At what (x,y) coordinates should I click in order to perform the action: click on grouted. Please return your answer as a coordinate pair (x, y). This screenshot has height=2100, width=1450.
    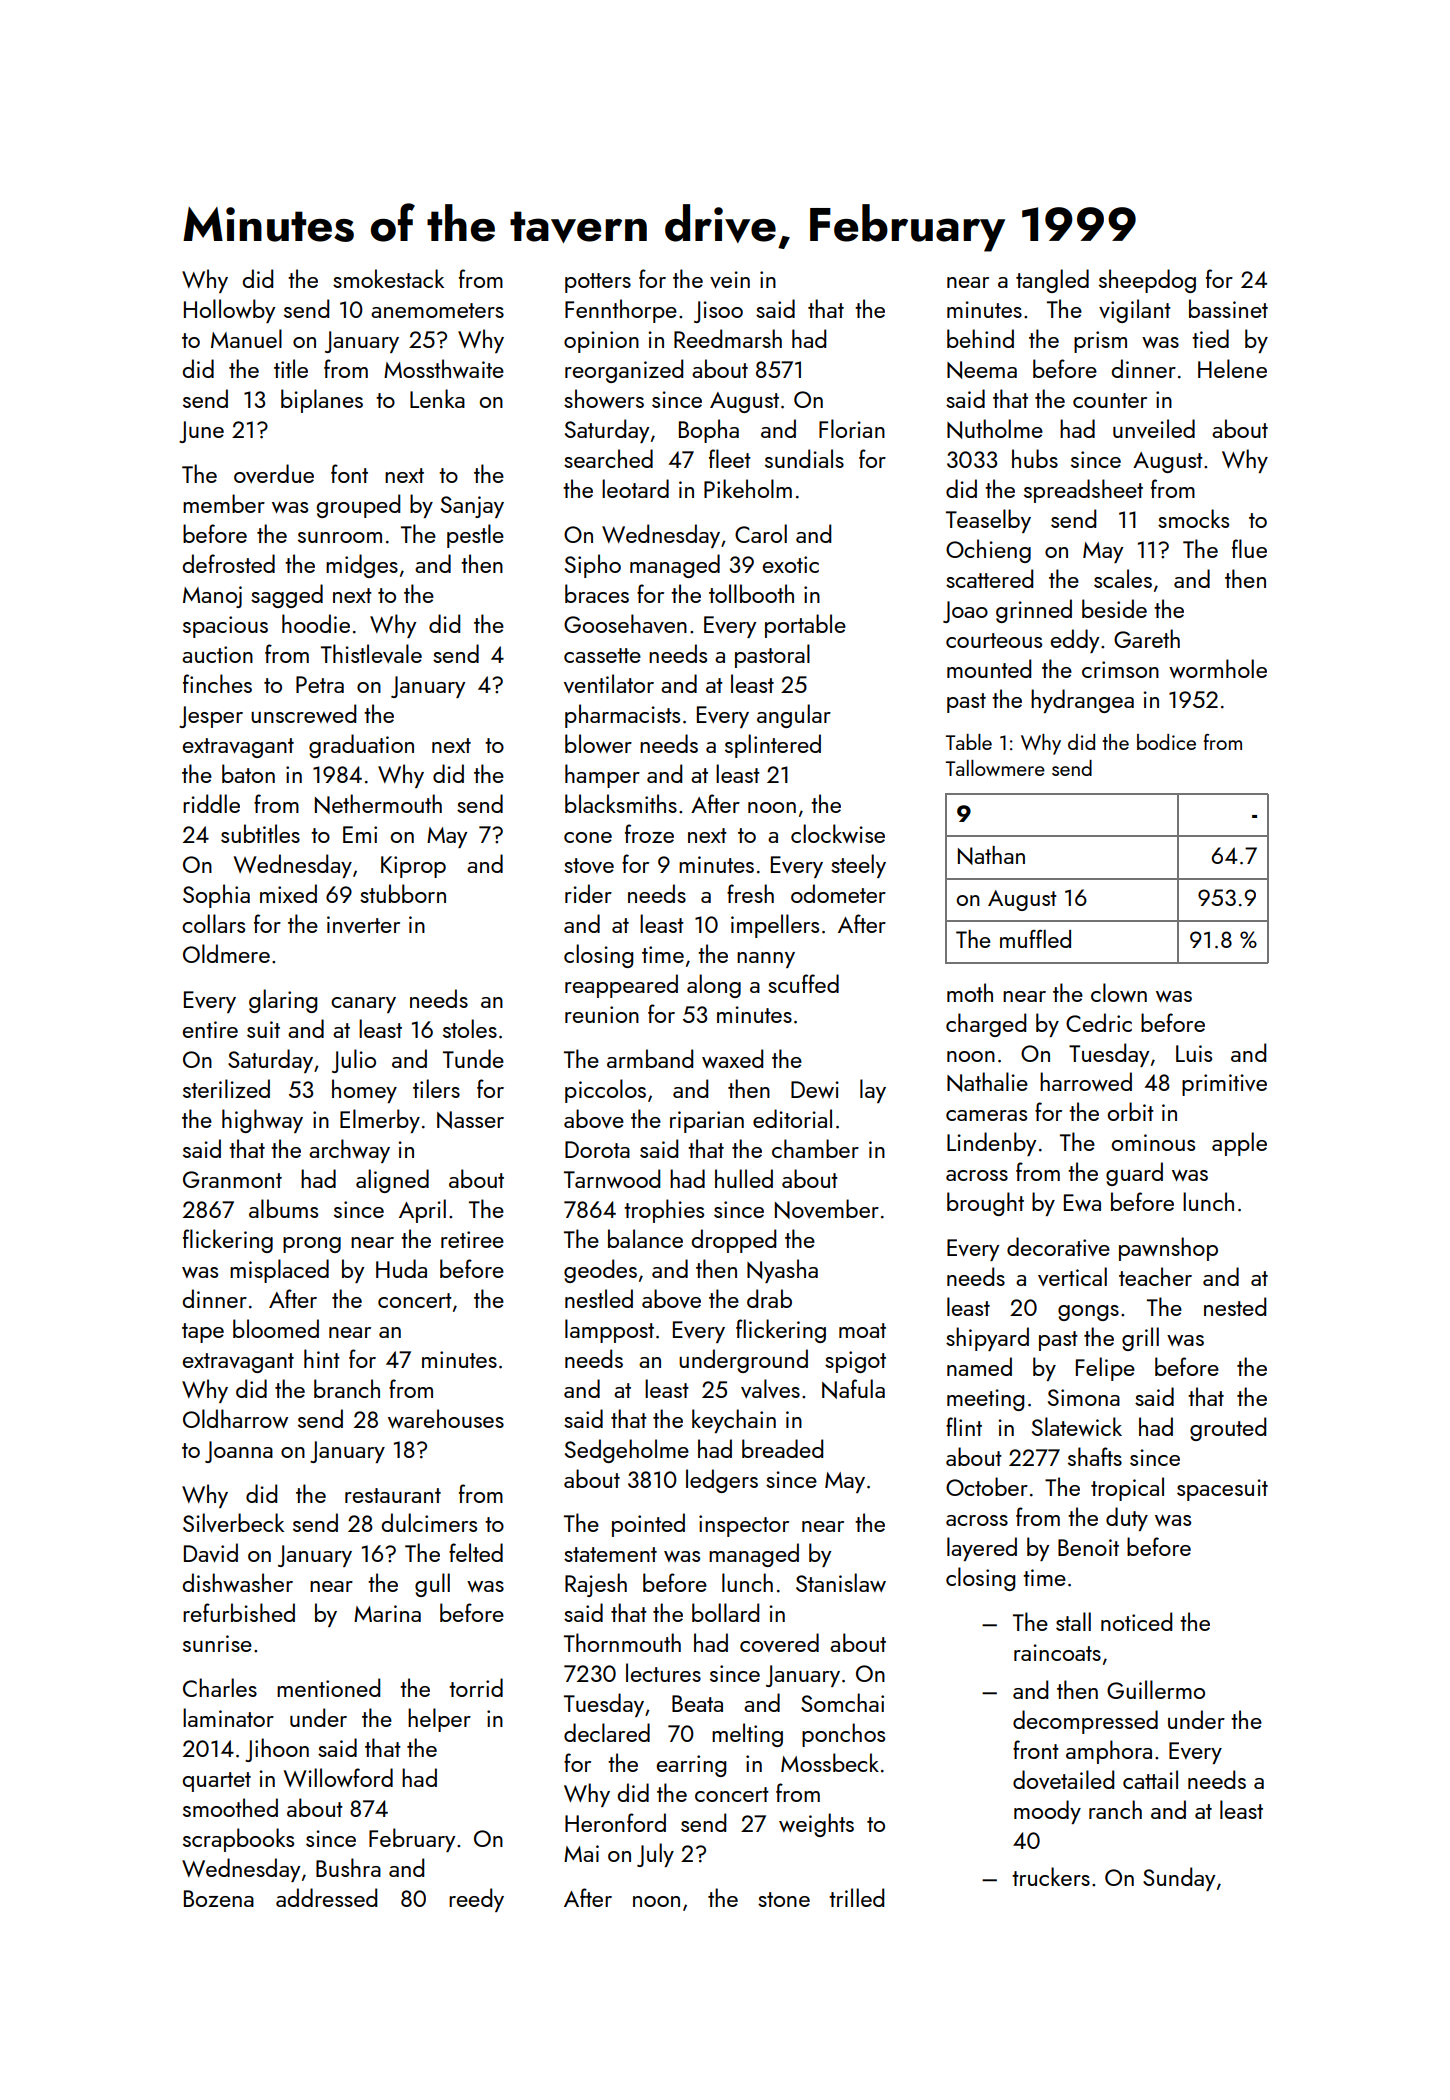
    Looking at the image, I should click on (1228, 1429).
